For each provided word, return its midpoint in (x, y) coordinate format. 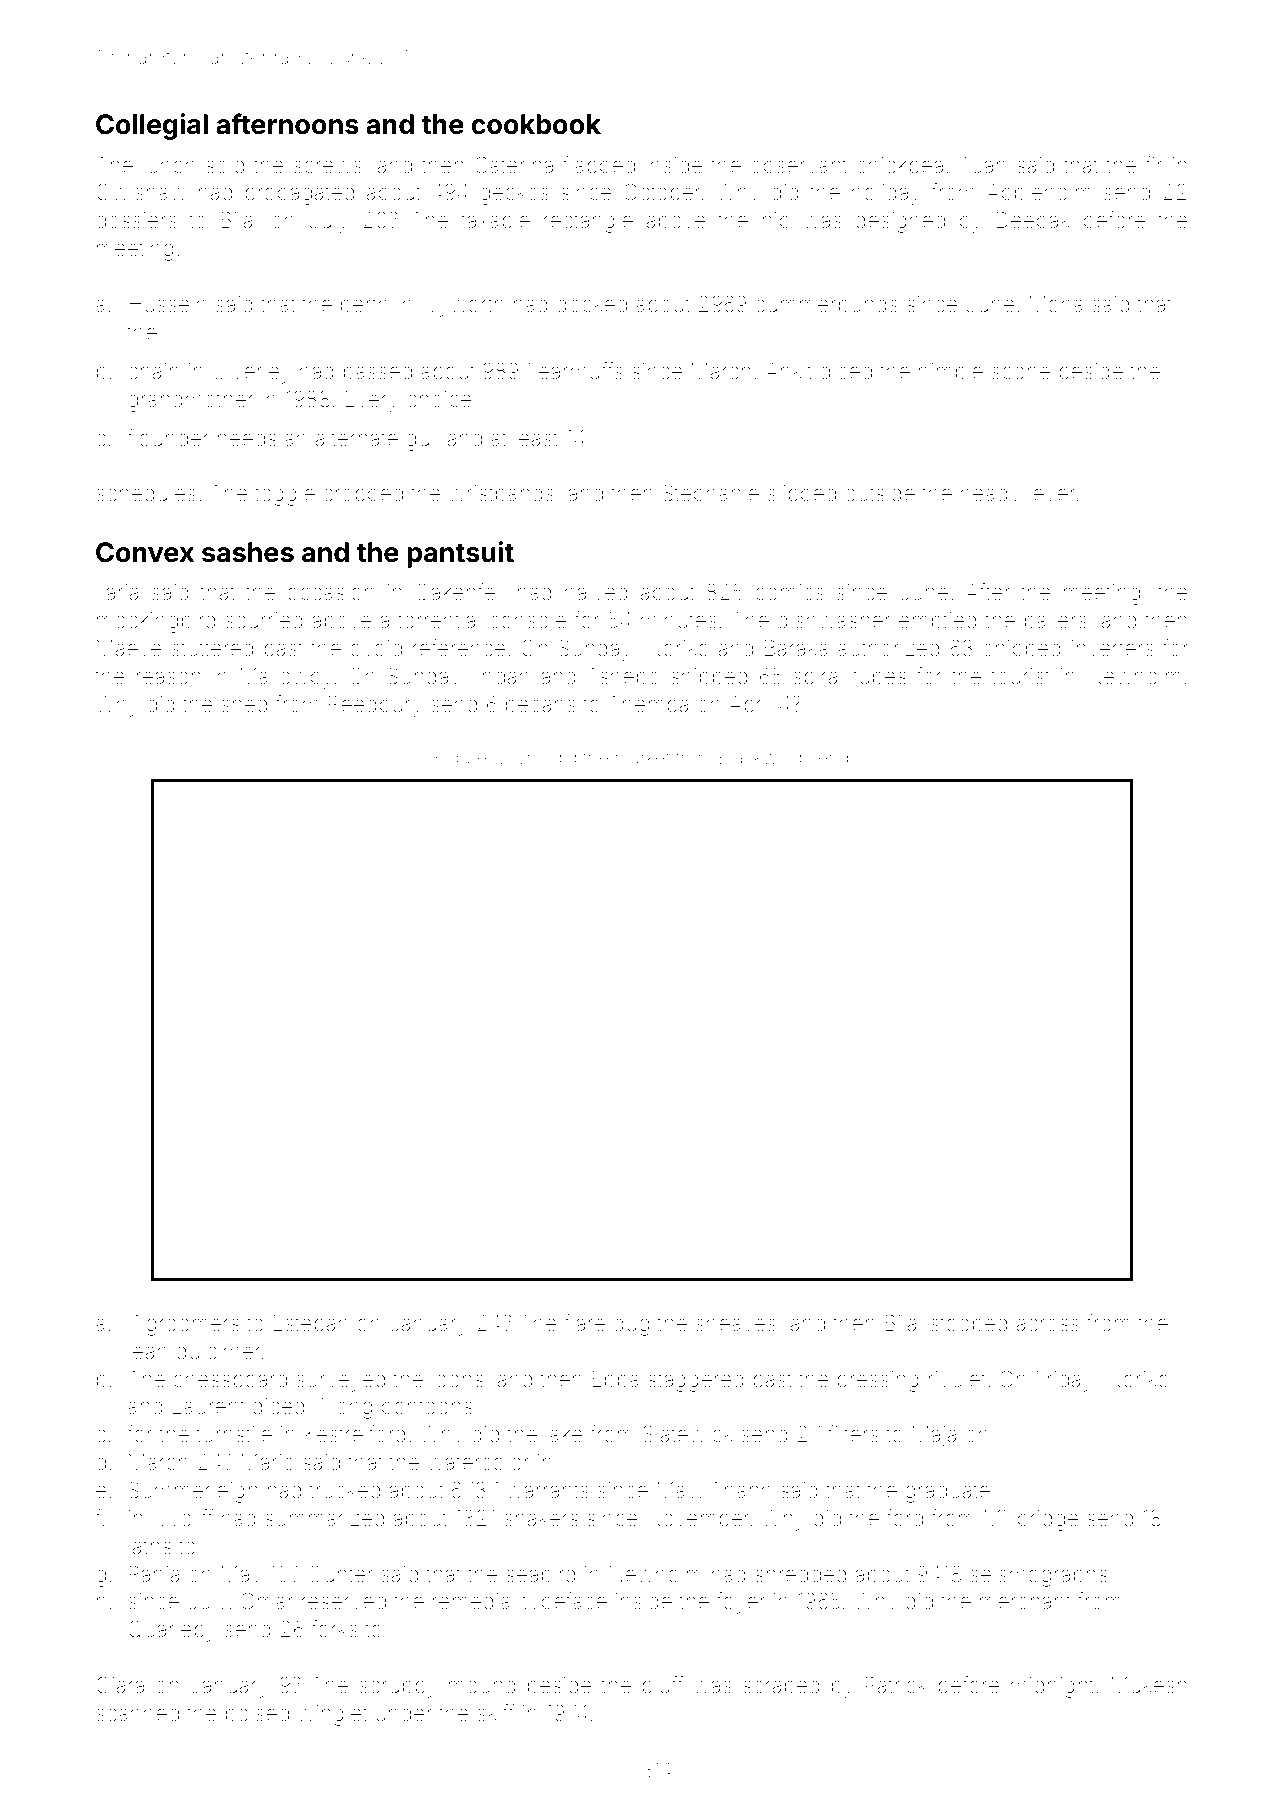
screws (328, 167)
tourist (1020, 676)
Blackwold (760, 757)
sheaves (736, 1323)
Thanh (741, 1490)
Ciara (120, 1685)
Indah (503, 676)
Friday (1064, 1381)
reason (168, 678)
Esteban (310, 1323)
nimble (951, 371)
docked (592, 304)
